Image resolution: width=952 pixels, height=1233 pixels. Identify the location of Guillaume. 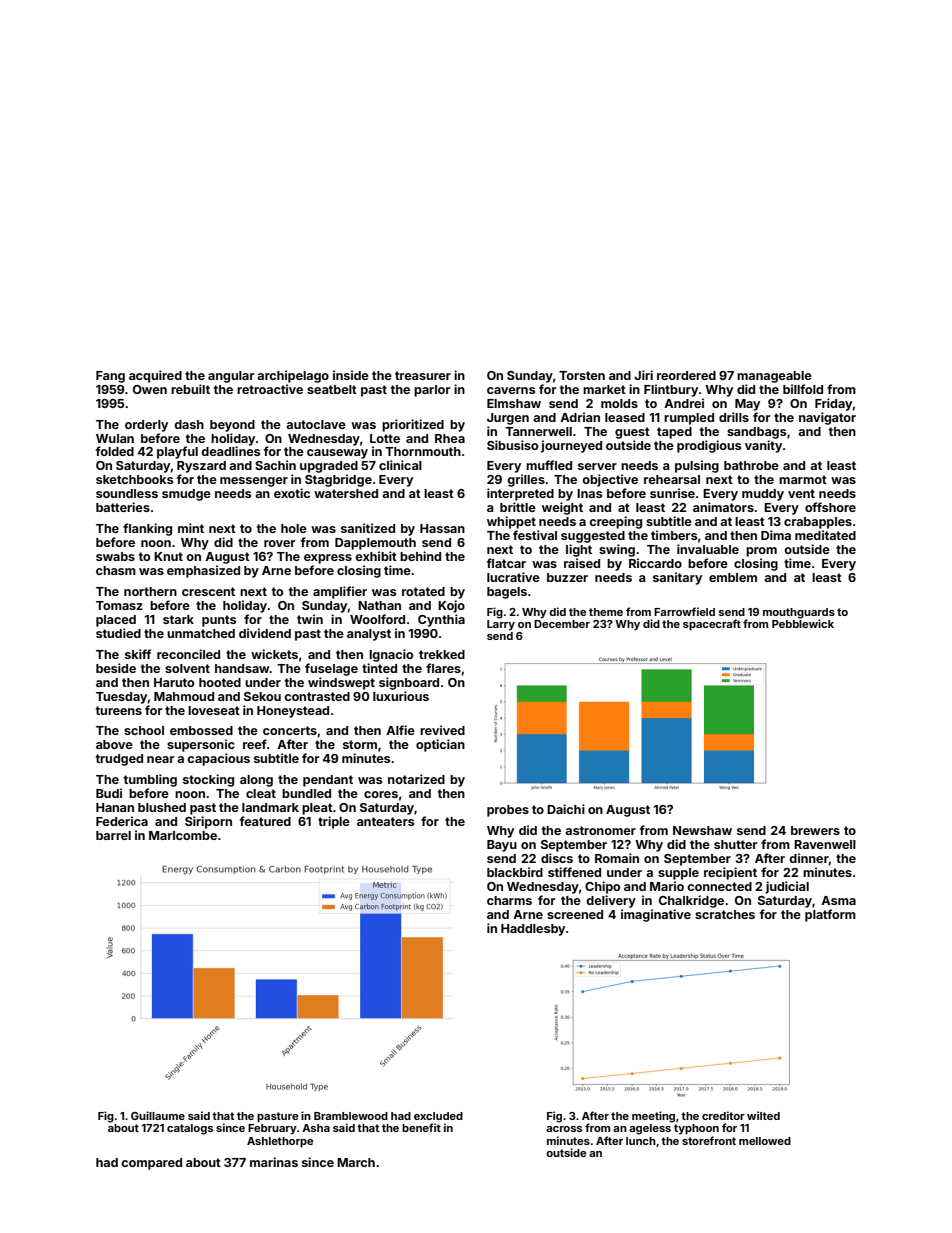
(158, 1115).
